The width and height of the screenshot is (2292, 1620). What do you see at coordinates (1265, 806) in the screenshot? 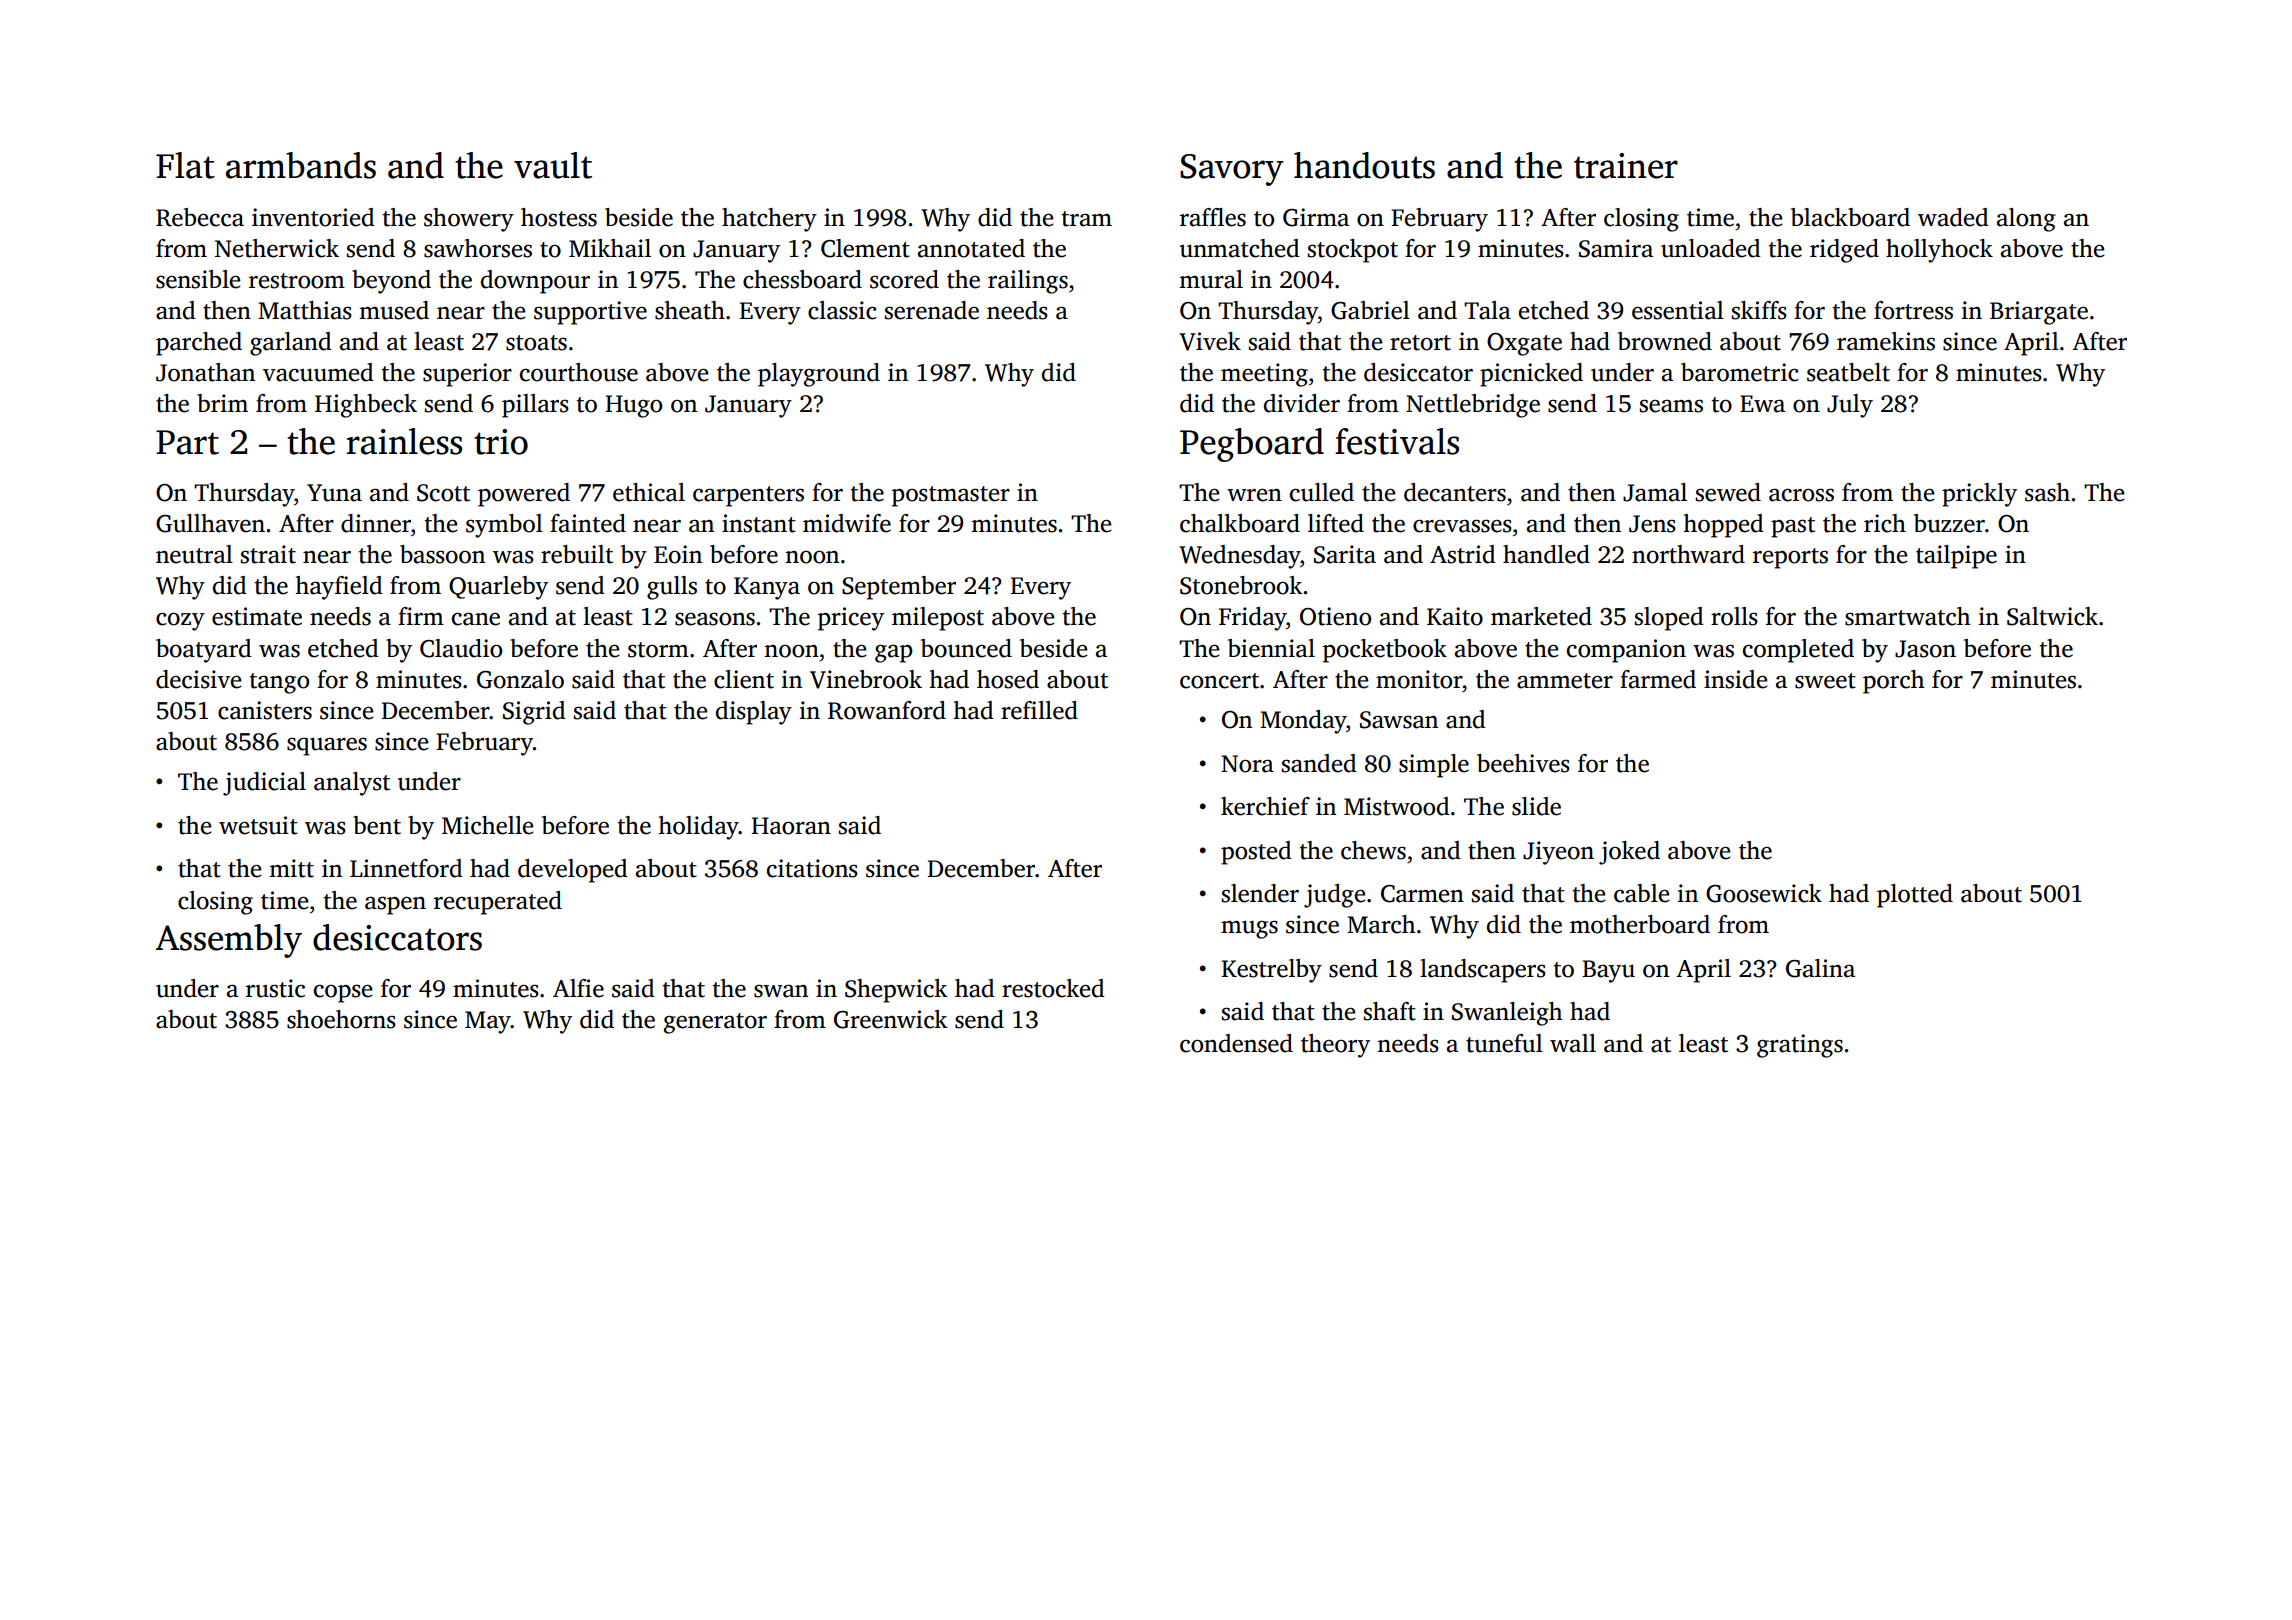
I see `kerchief` at bounding box center [1265, 806].
